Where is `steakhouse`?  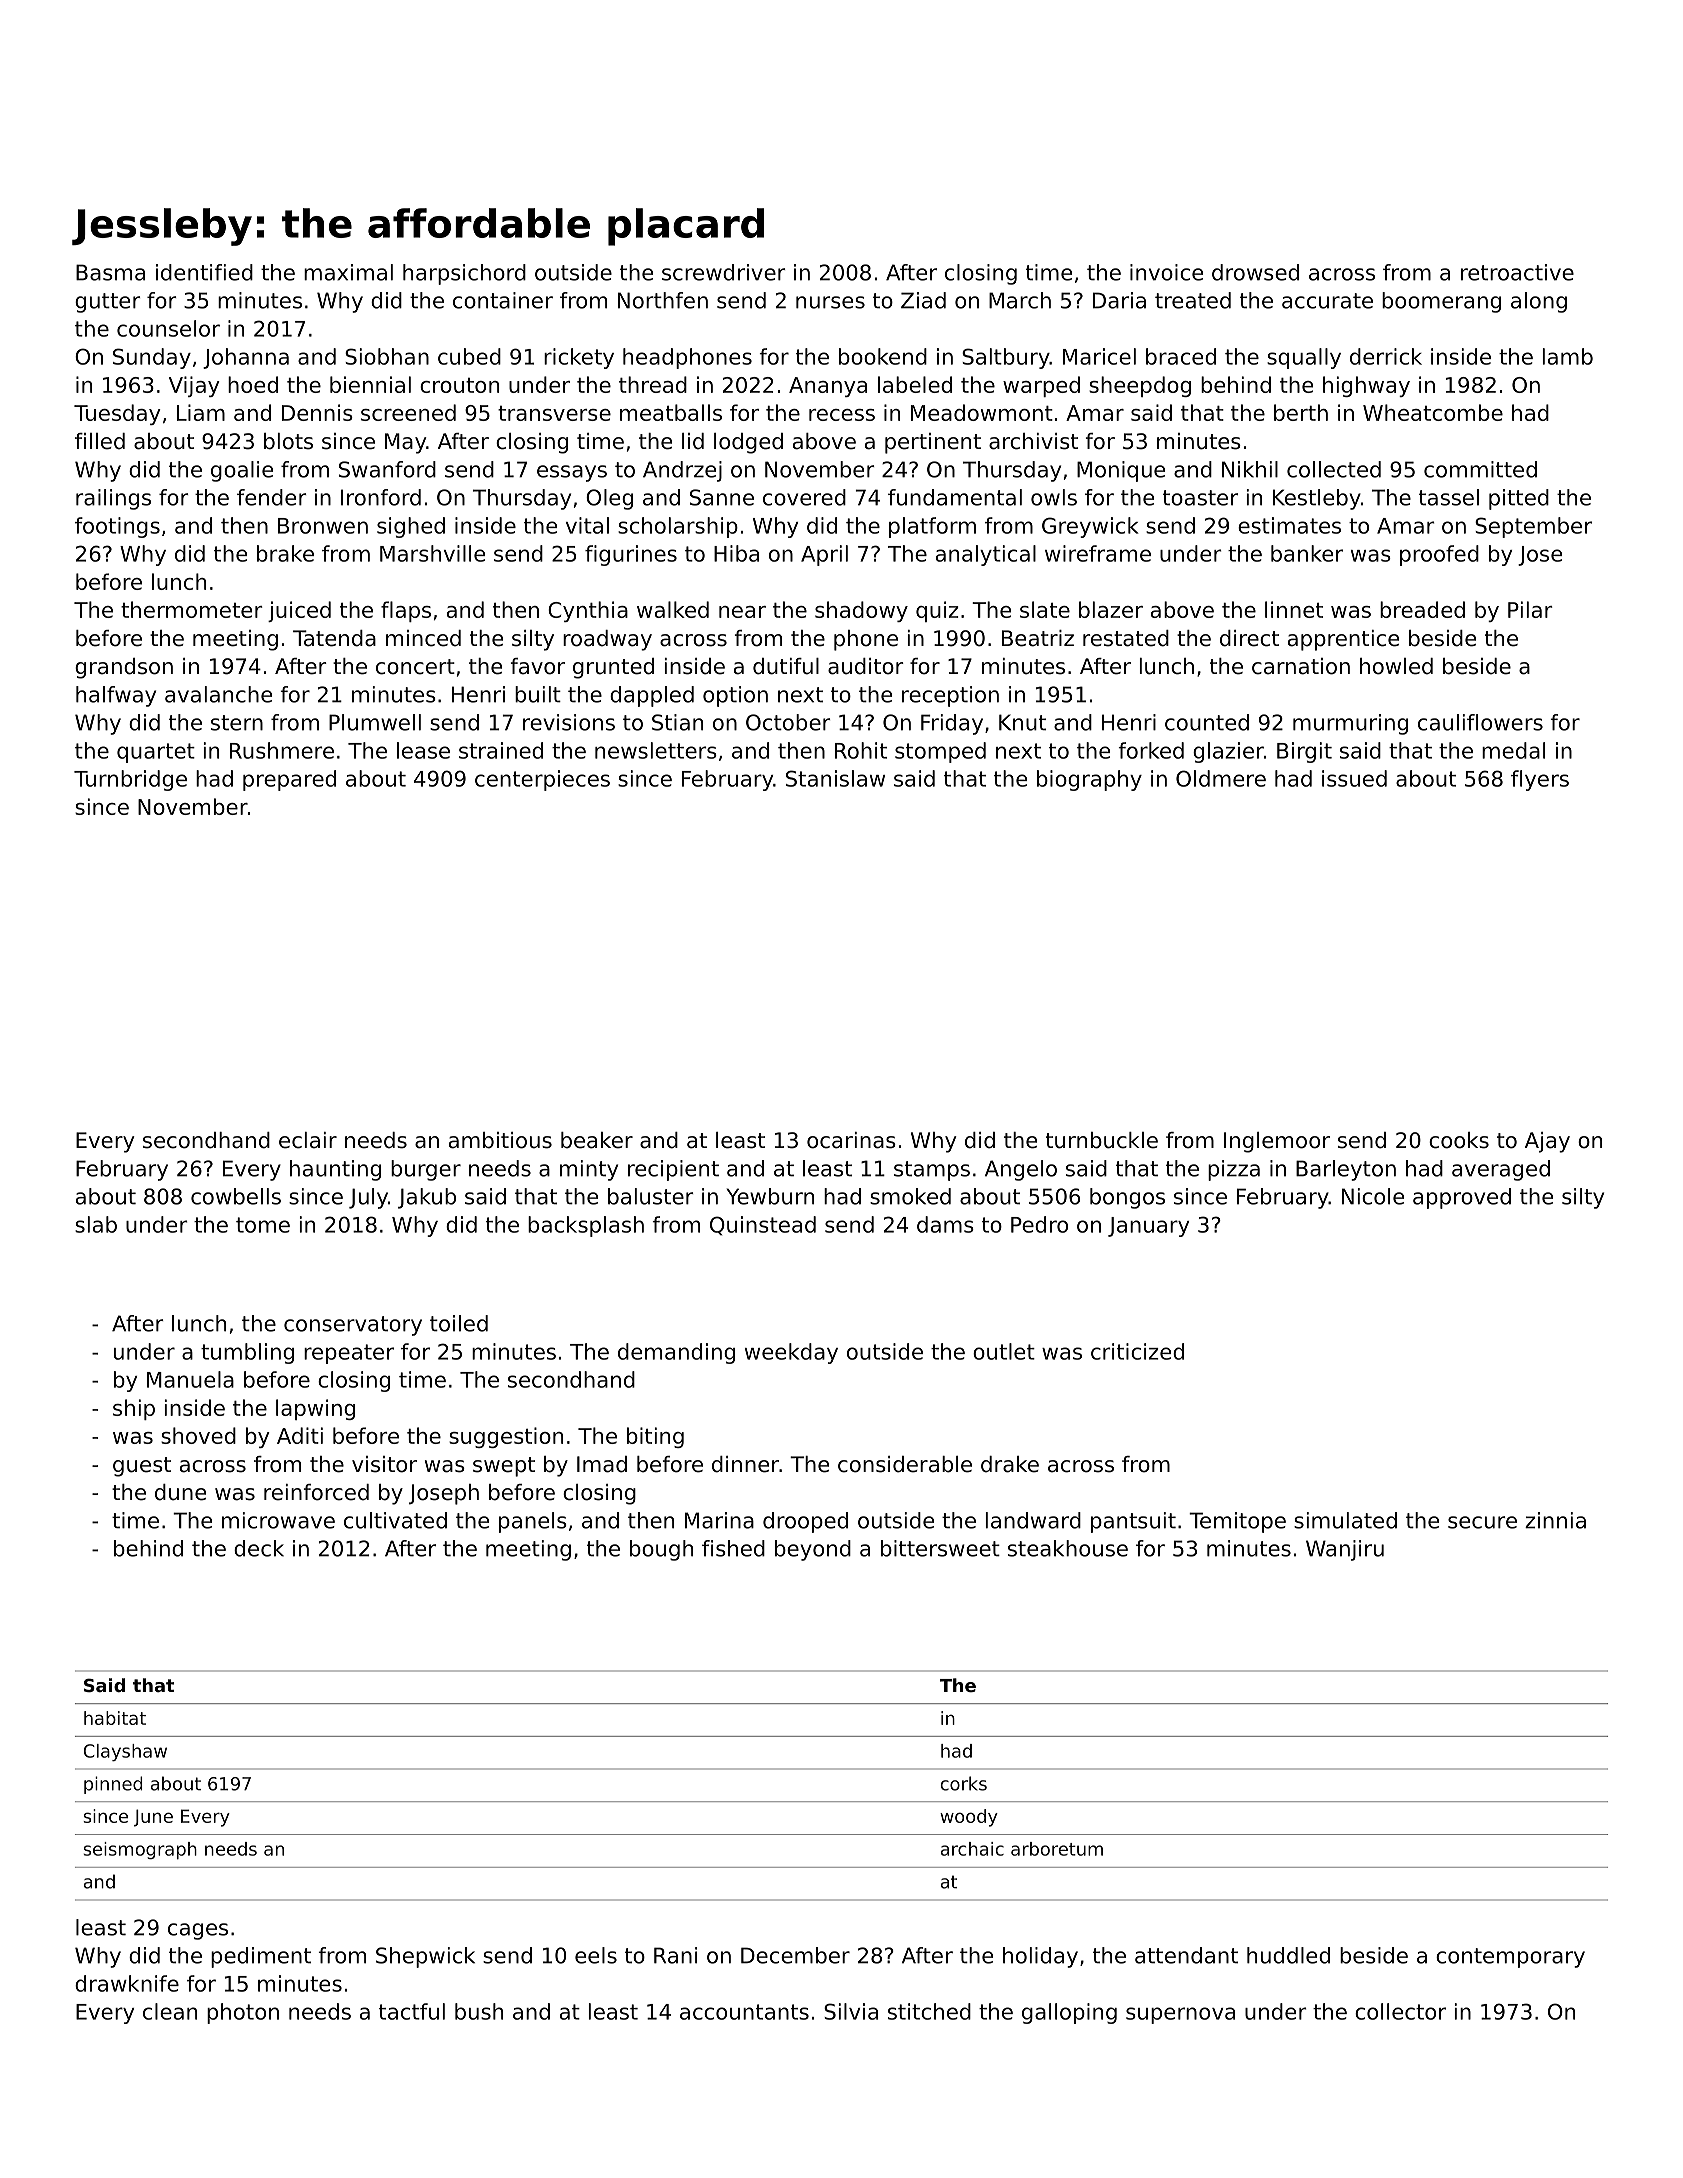
steakhouse is located at coordinates (1068, 1548).
